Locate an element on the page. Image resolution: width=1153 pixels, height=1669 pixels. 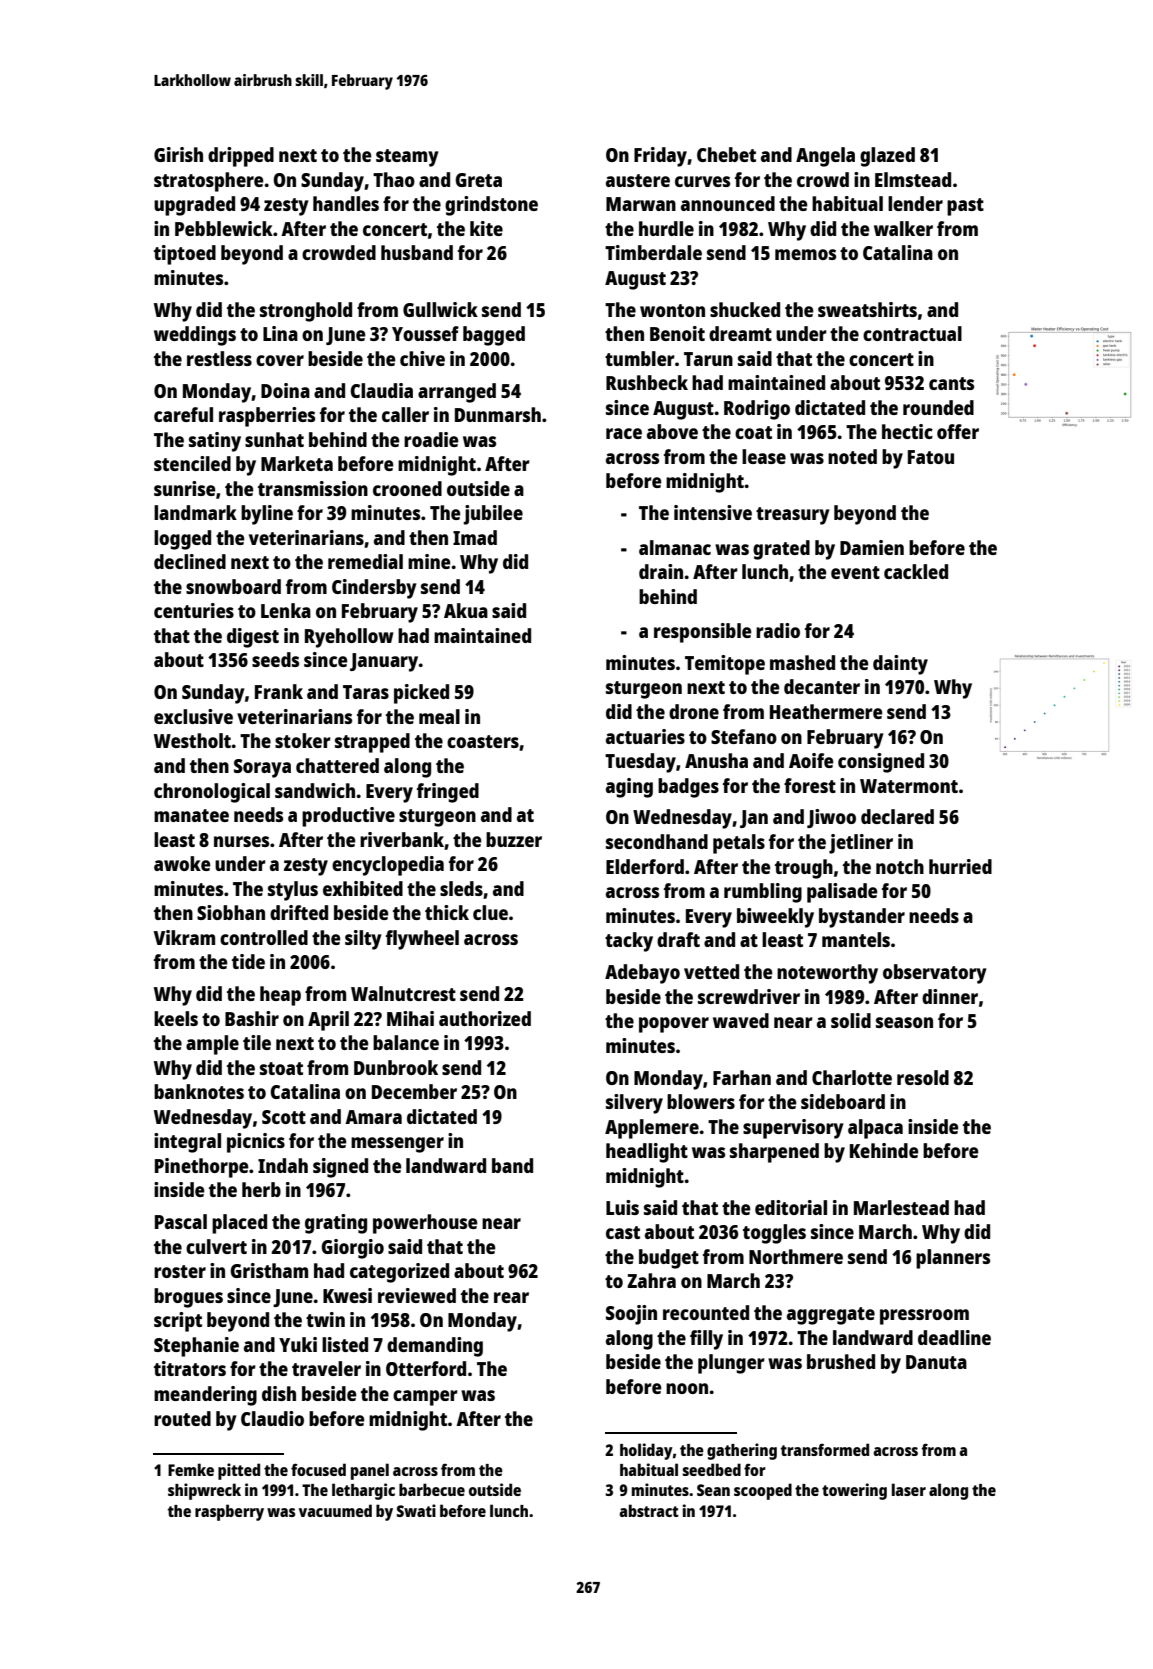
decanter is located at coordinates (822, 686).
